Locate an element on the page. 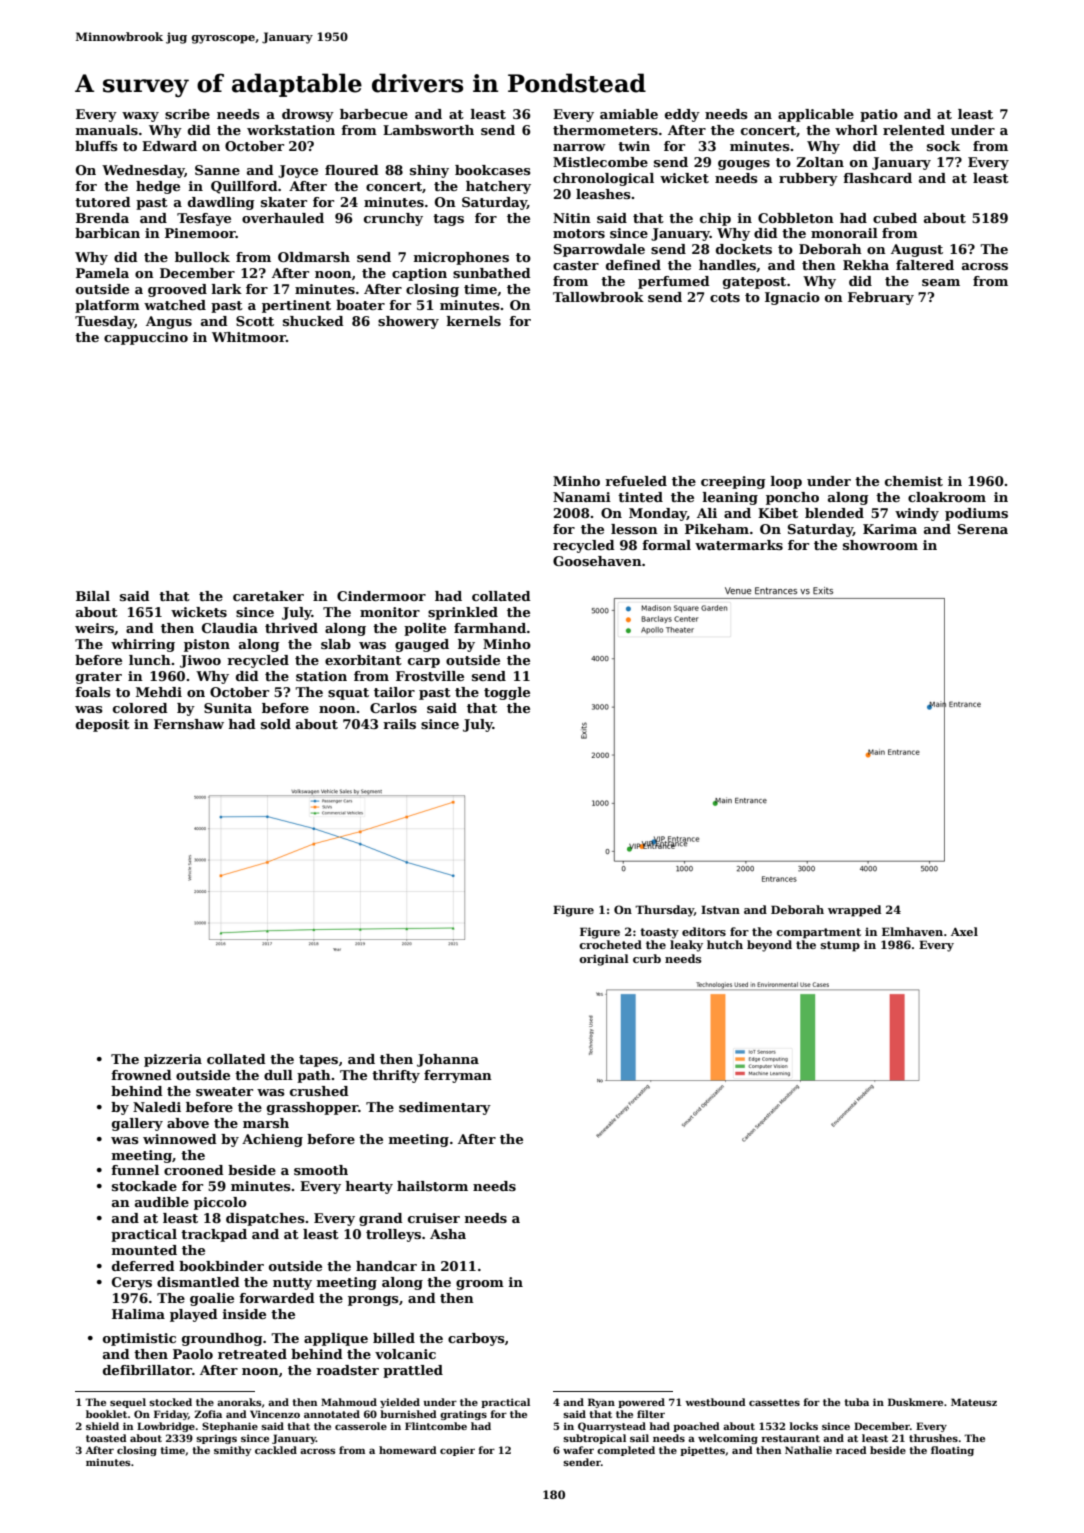 The height and width of the page is (1533, 1084). chemist is located at coordinates (914, 481).
